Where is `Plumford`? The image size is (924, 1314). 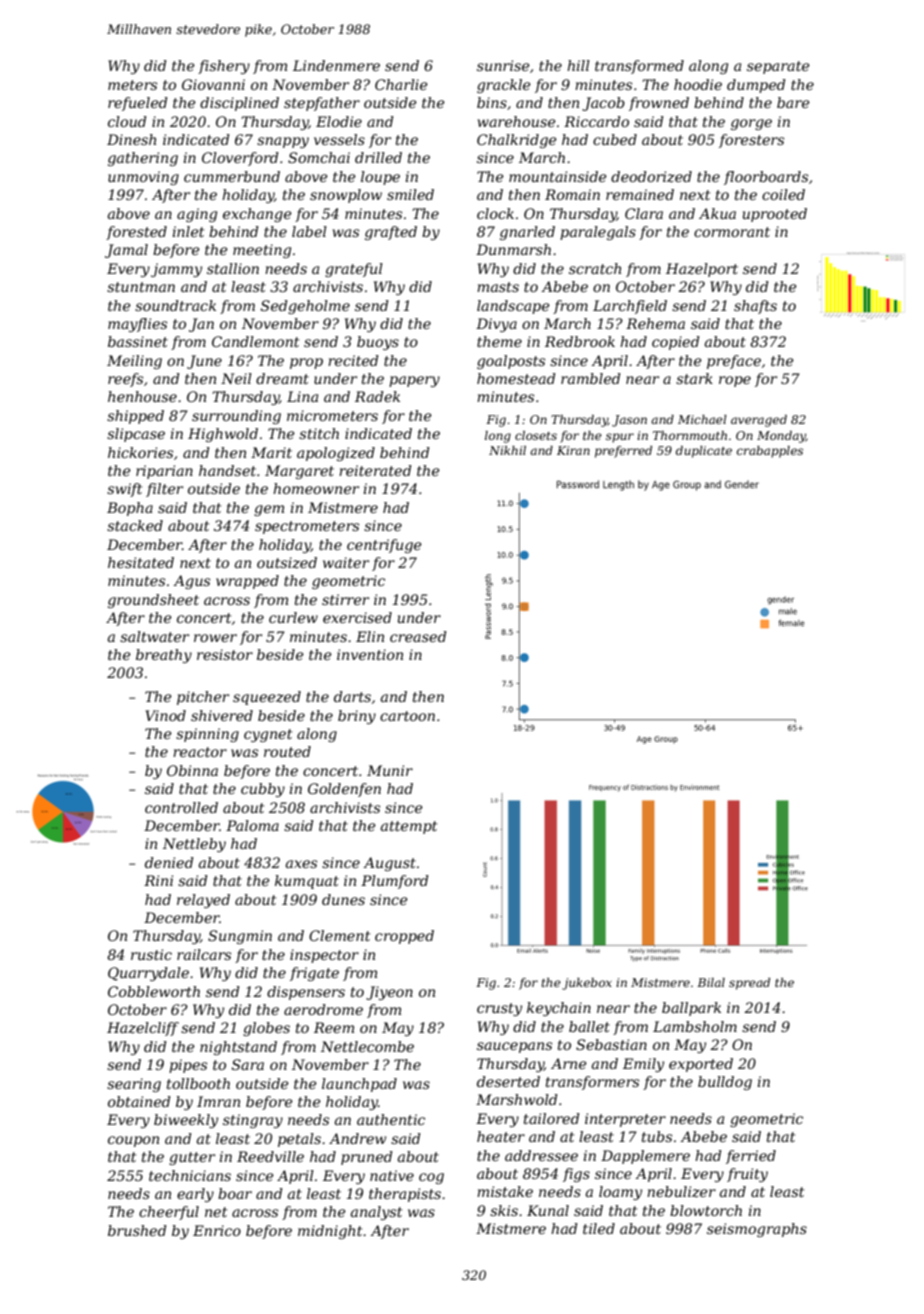
Plumford is located at coordinates (395, 882).
